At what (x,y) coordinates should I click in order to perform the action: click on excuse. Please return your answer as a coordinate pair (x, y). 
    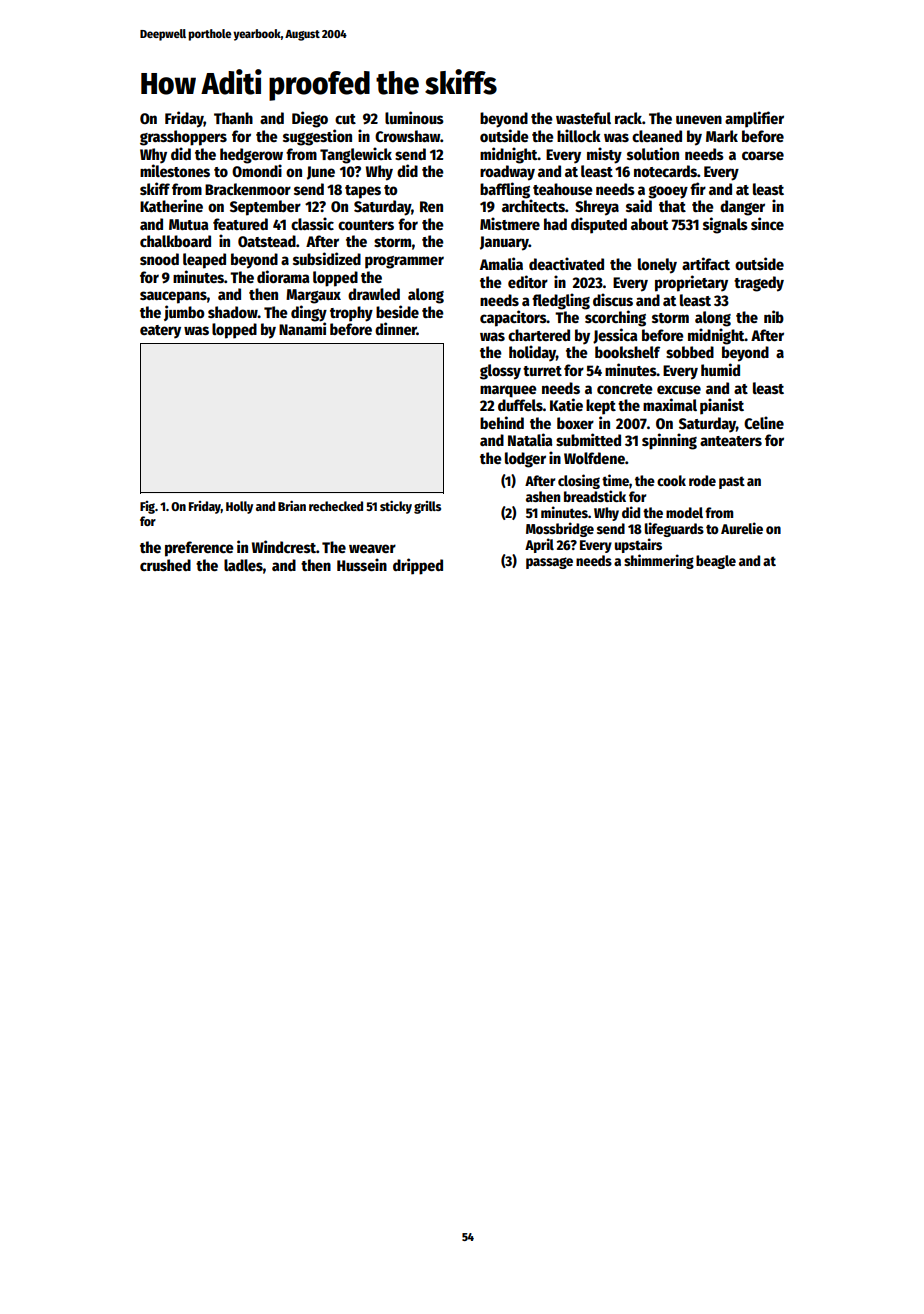
    Looking at the image, I should click on (679, 389).
